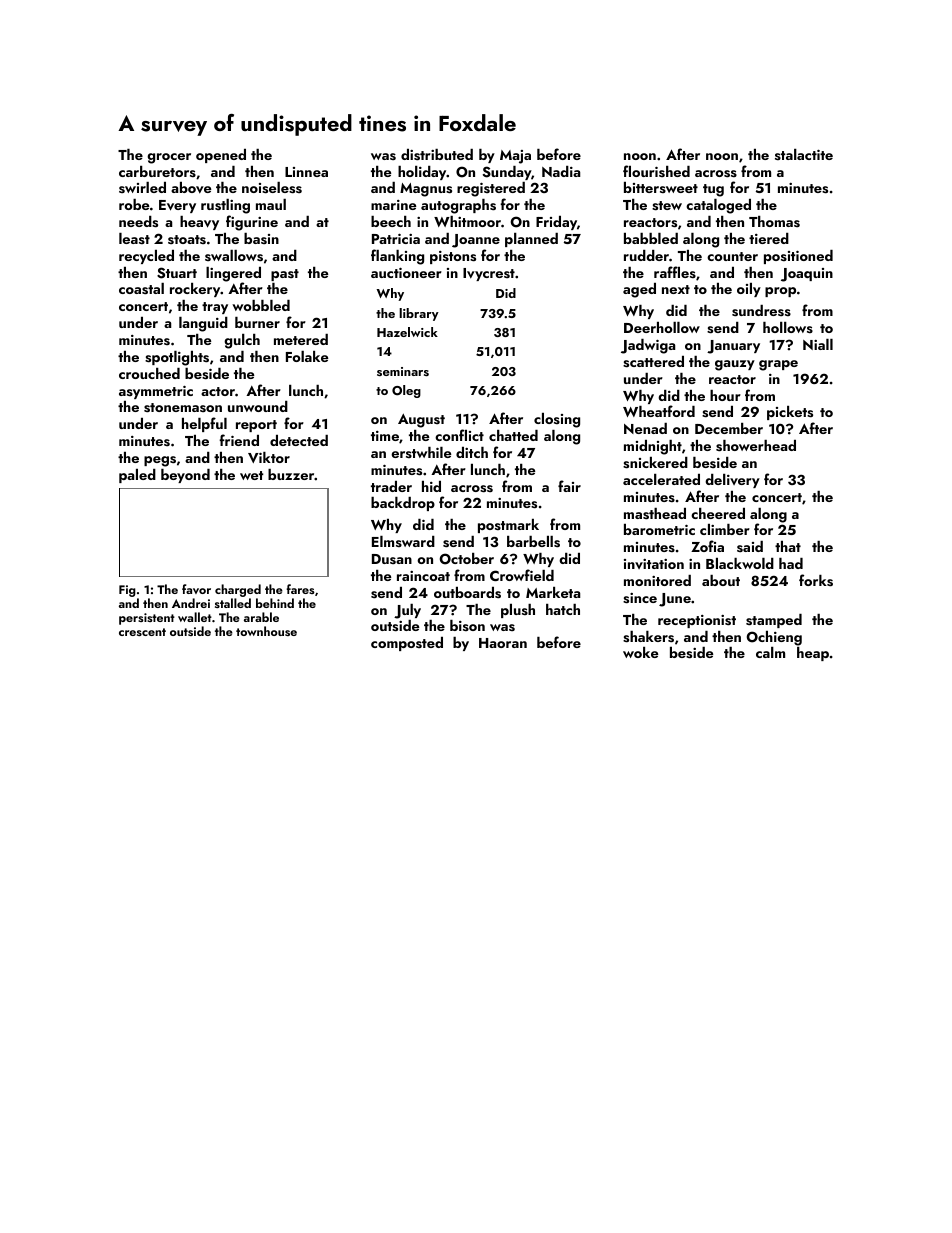 Image resolution: width=952 pixels, height=1233 pixels. I want to click on wet, so click(252, 475).
